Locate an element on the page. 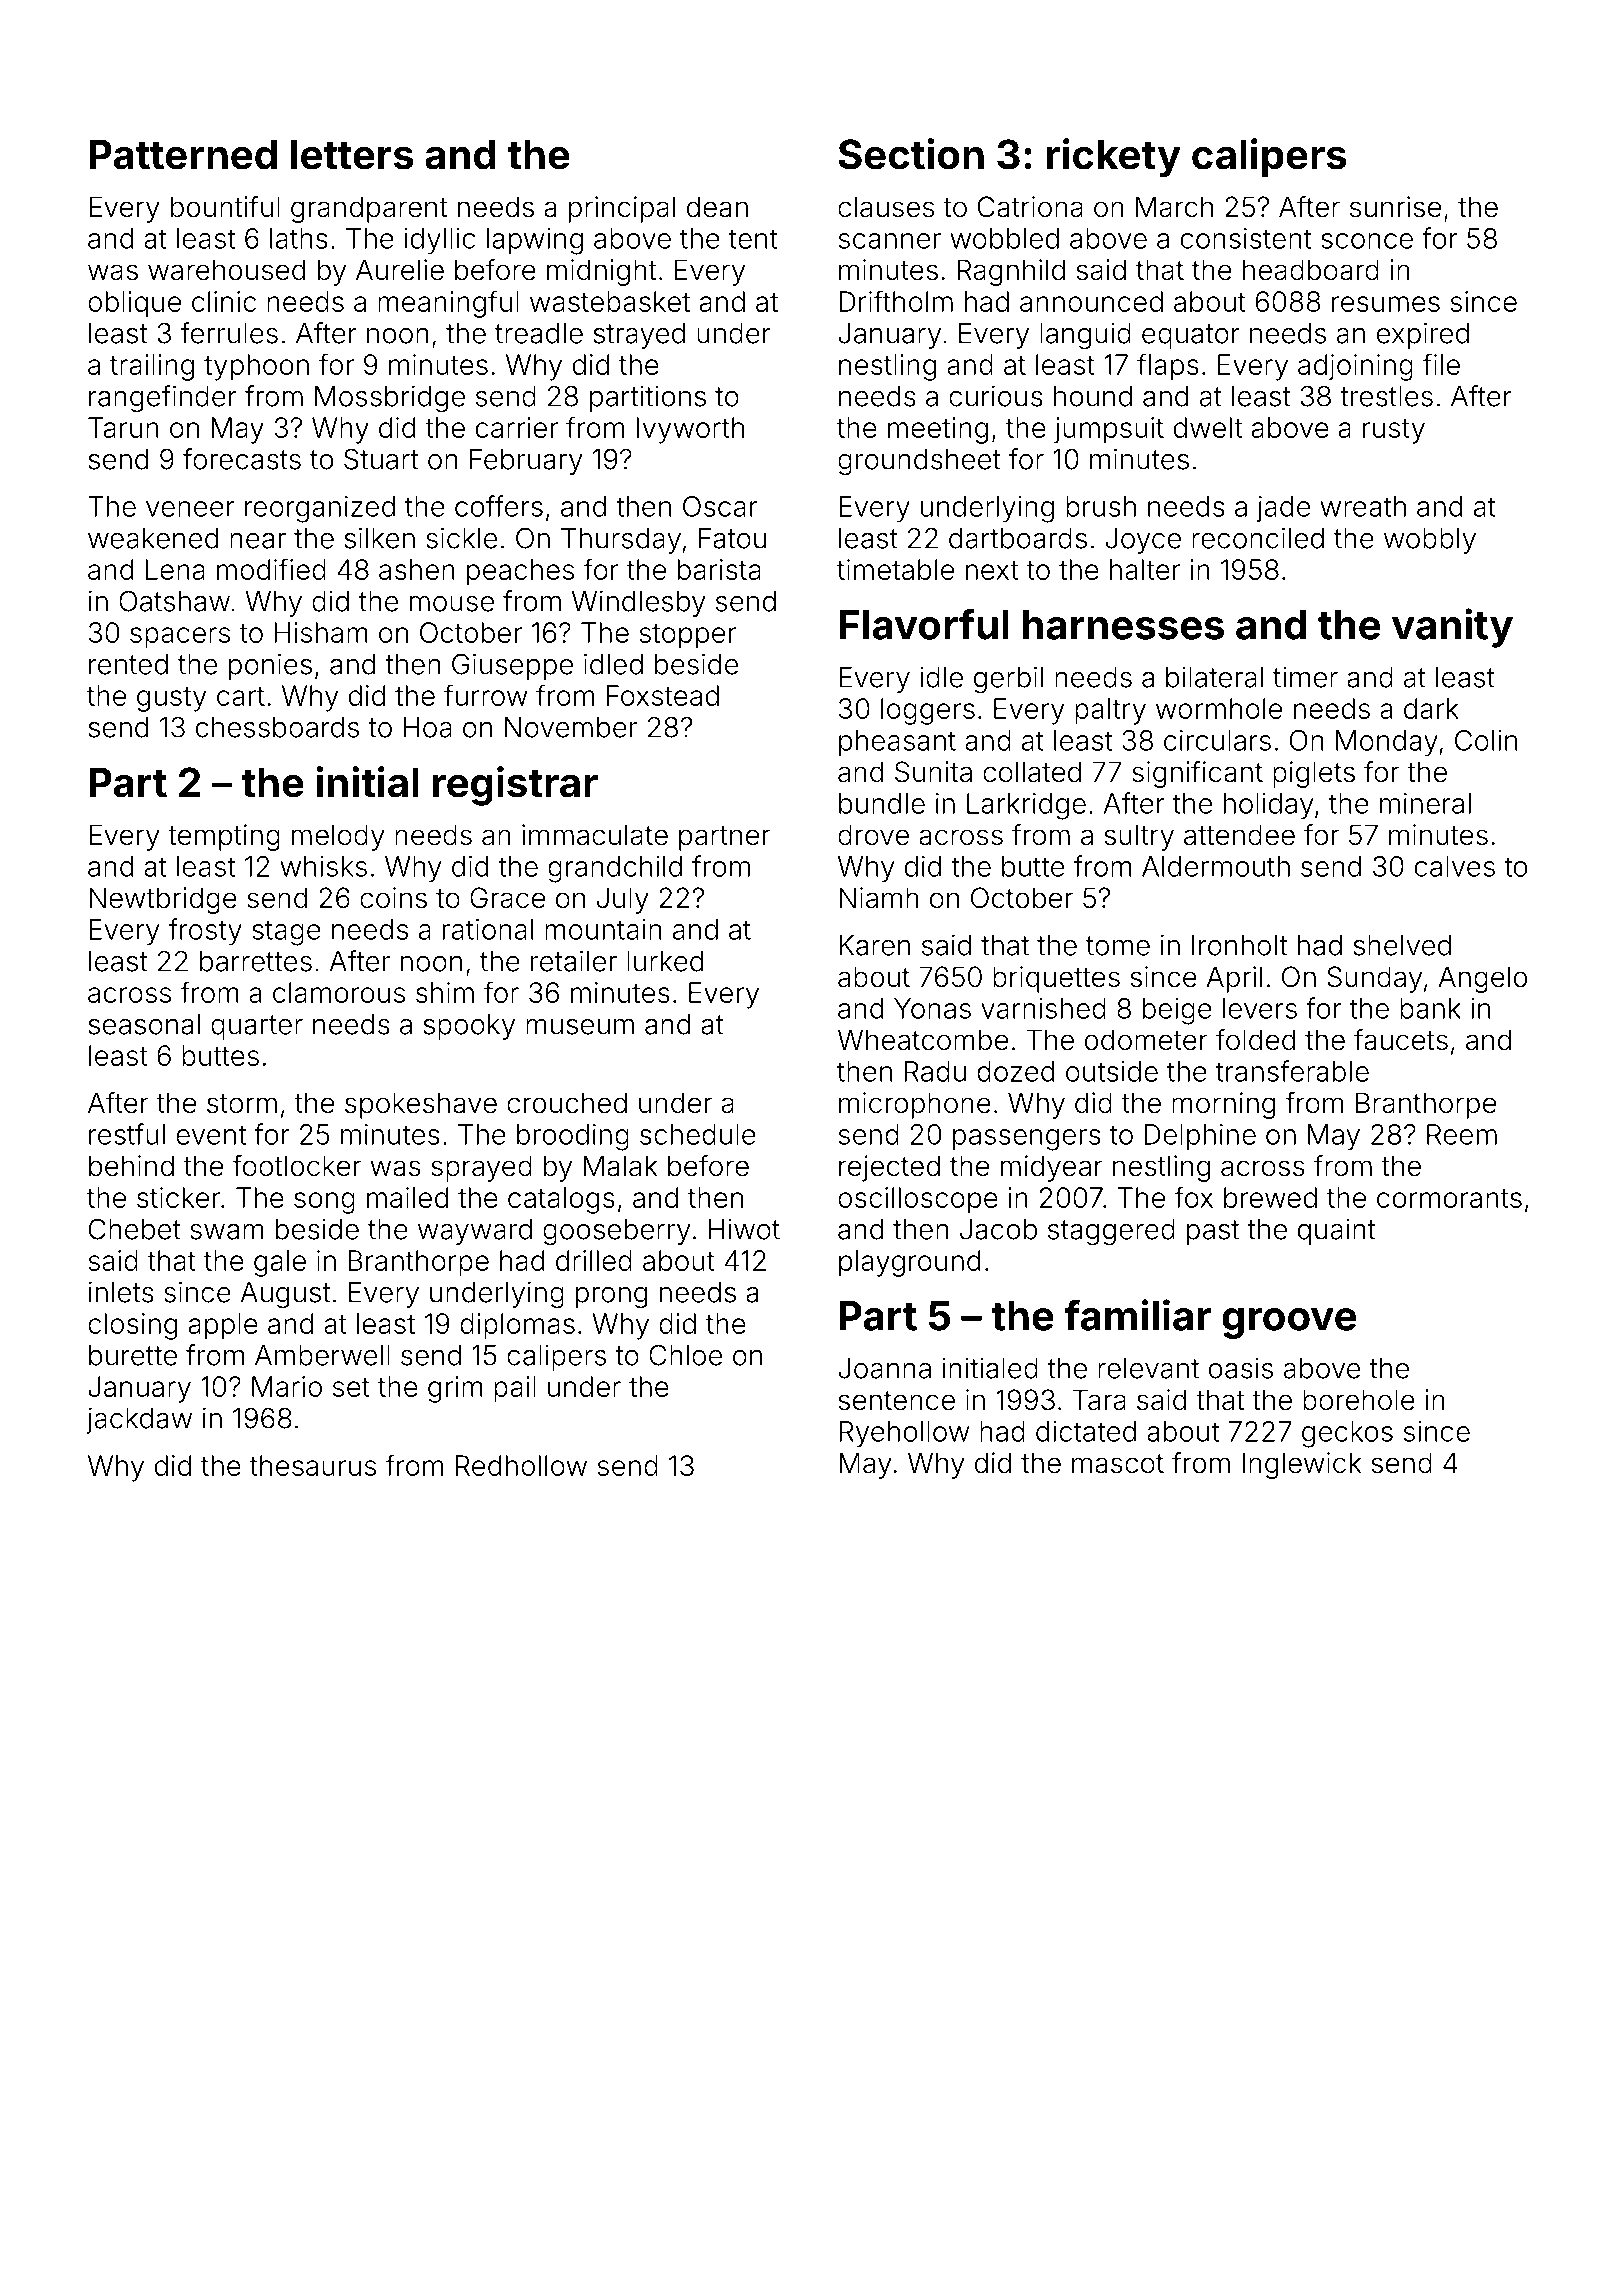 The width and height of the document is (1620, 2292). letters is located at coordinates (352, 155).
